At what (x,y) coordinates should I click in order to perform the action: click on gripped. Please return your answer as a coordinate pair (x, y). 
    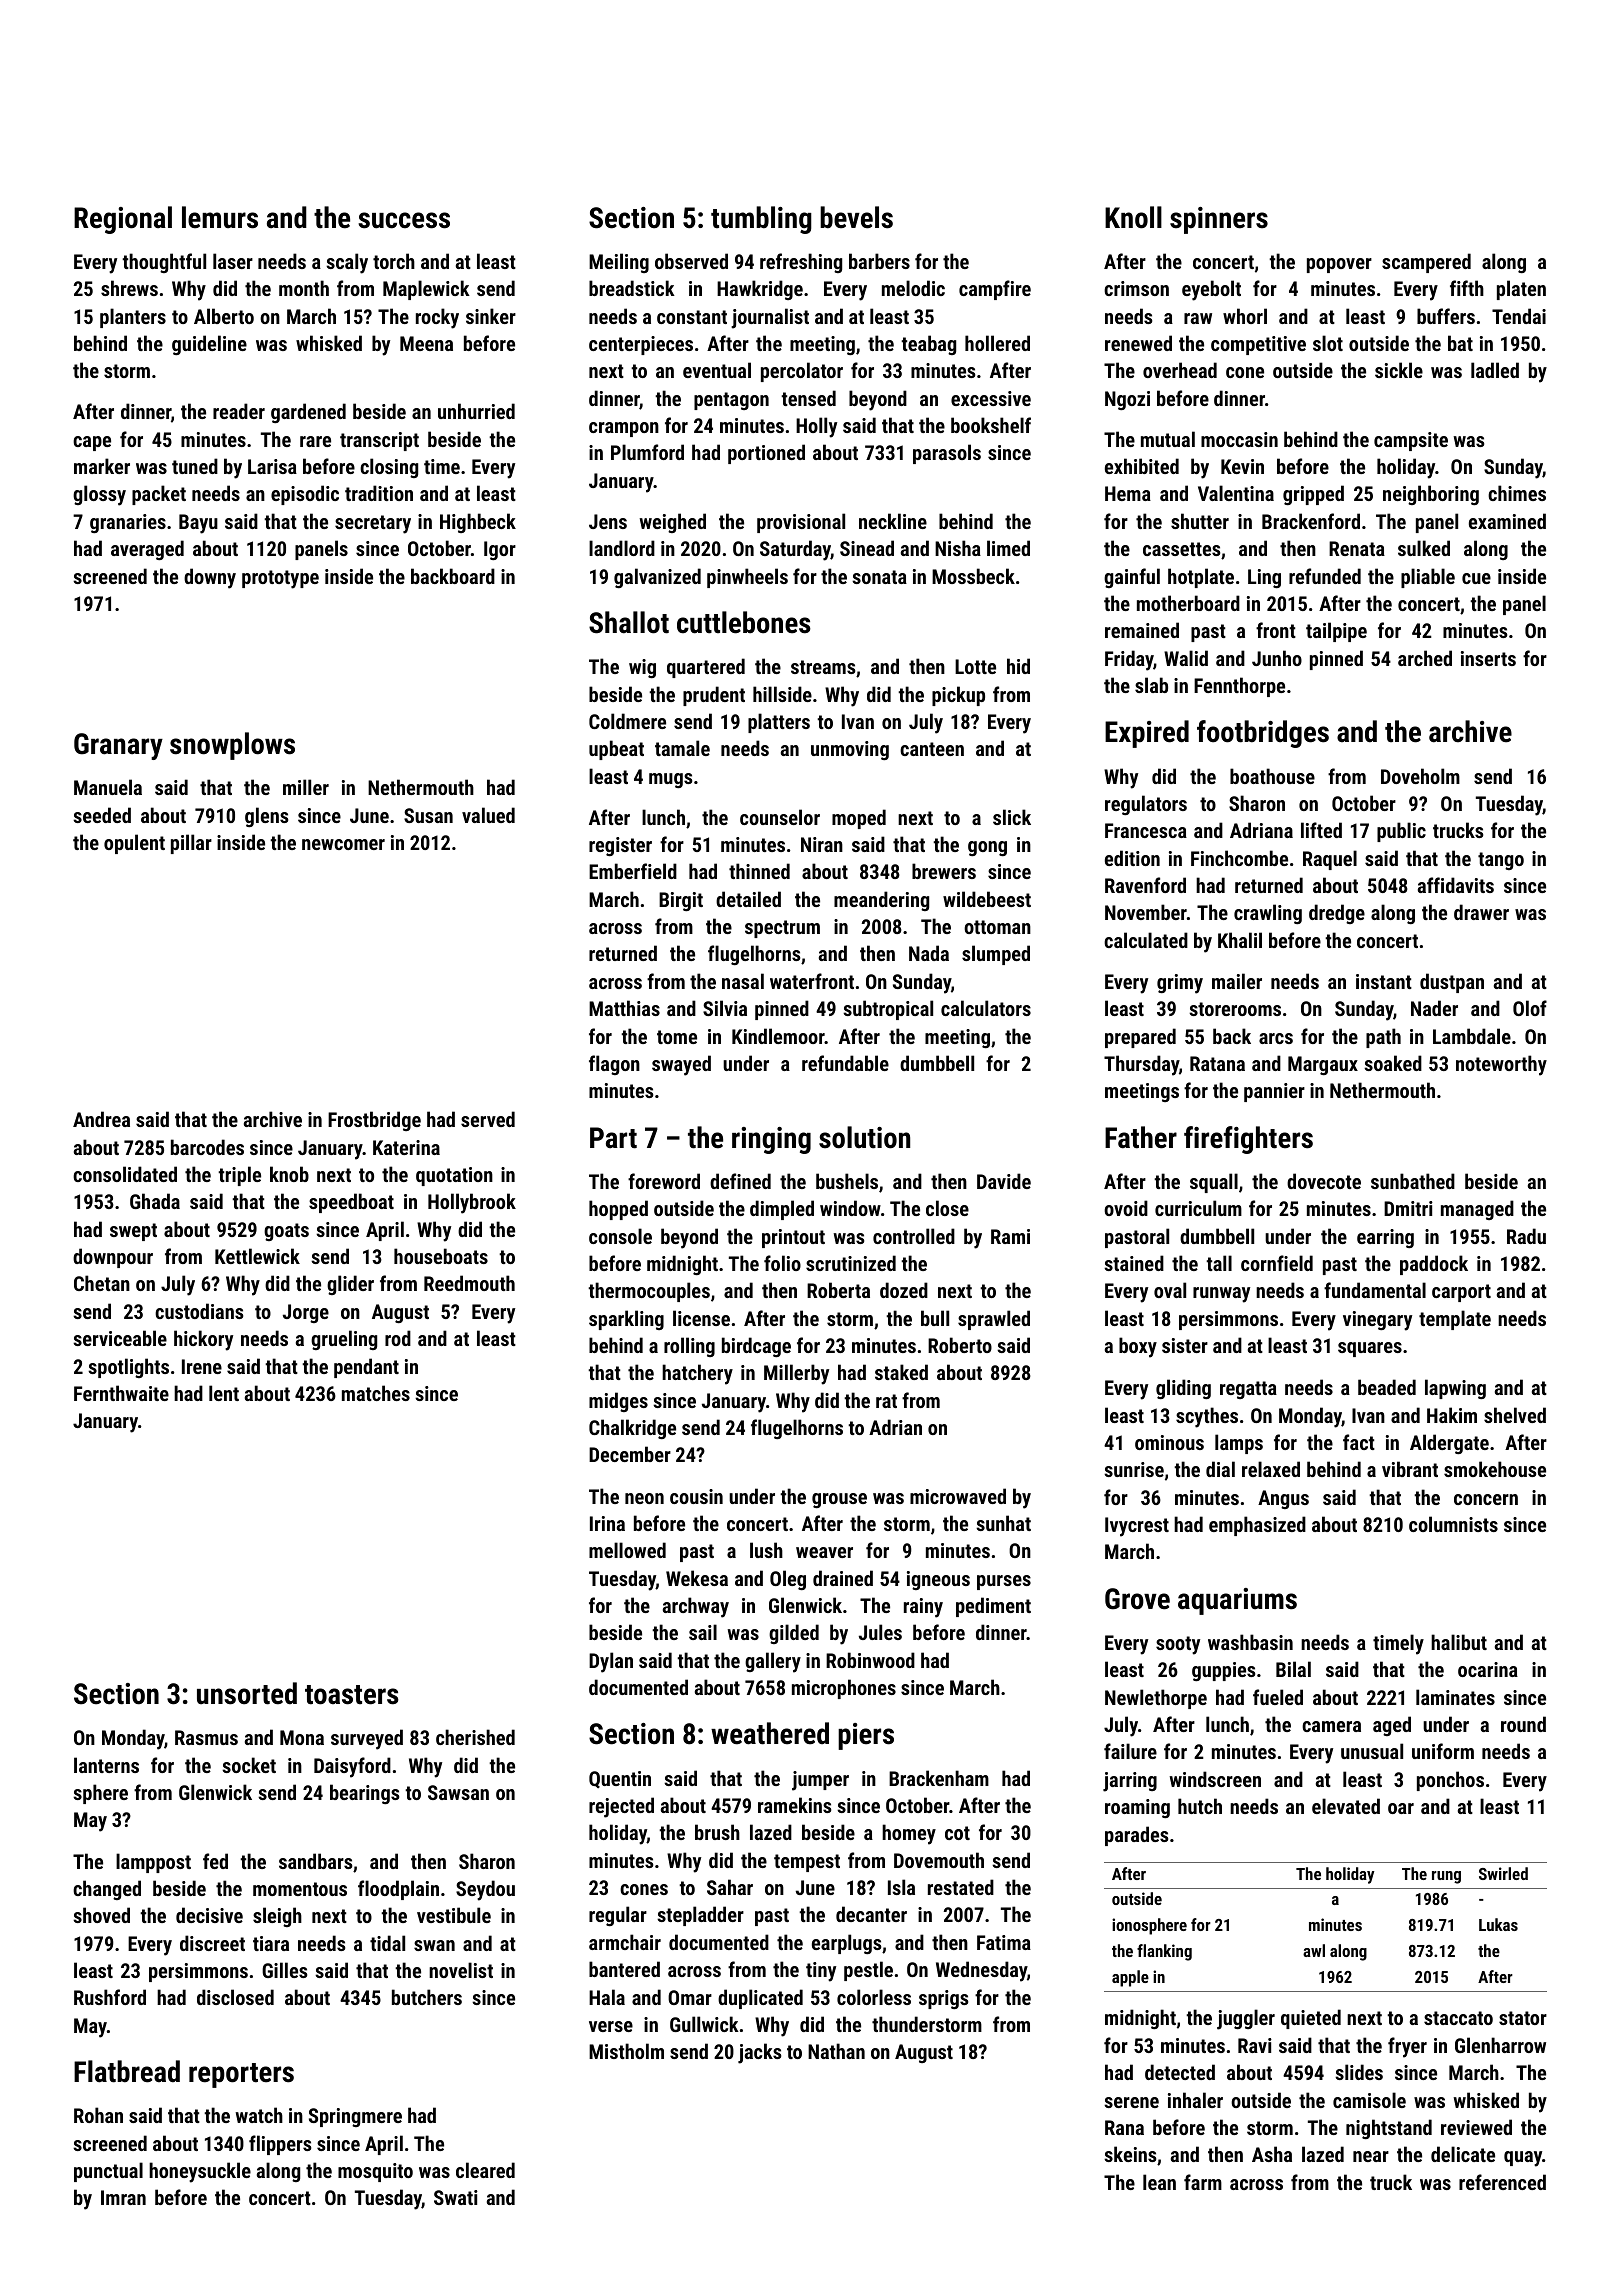
    Looking at the image, I should click on (1313, 495).
